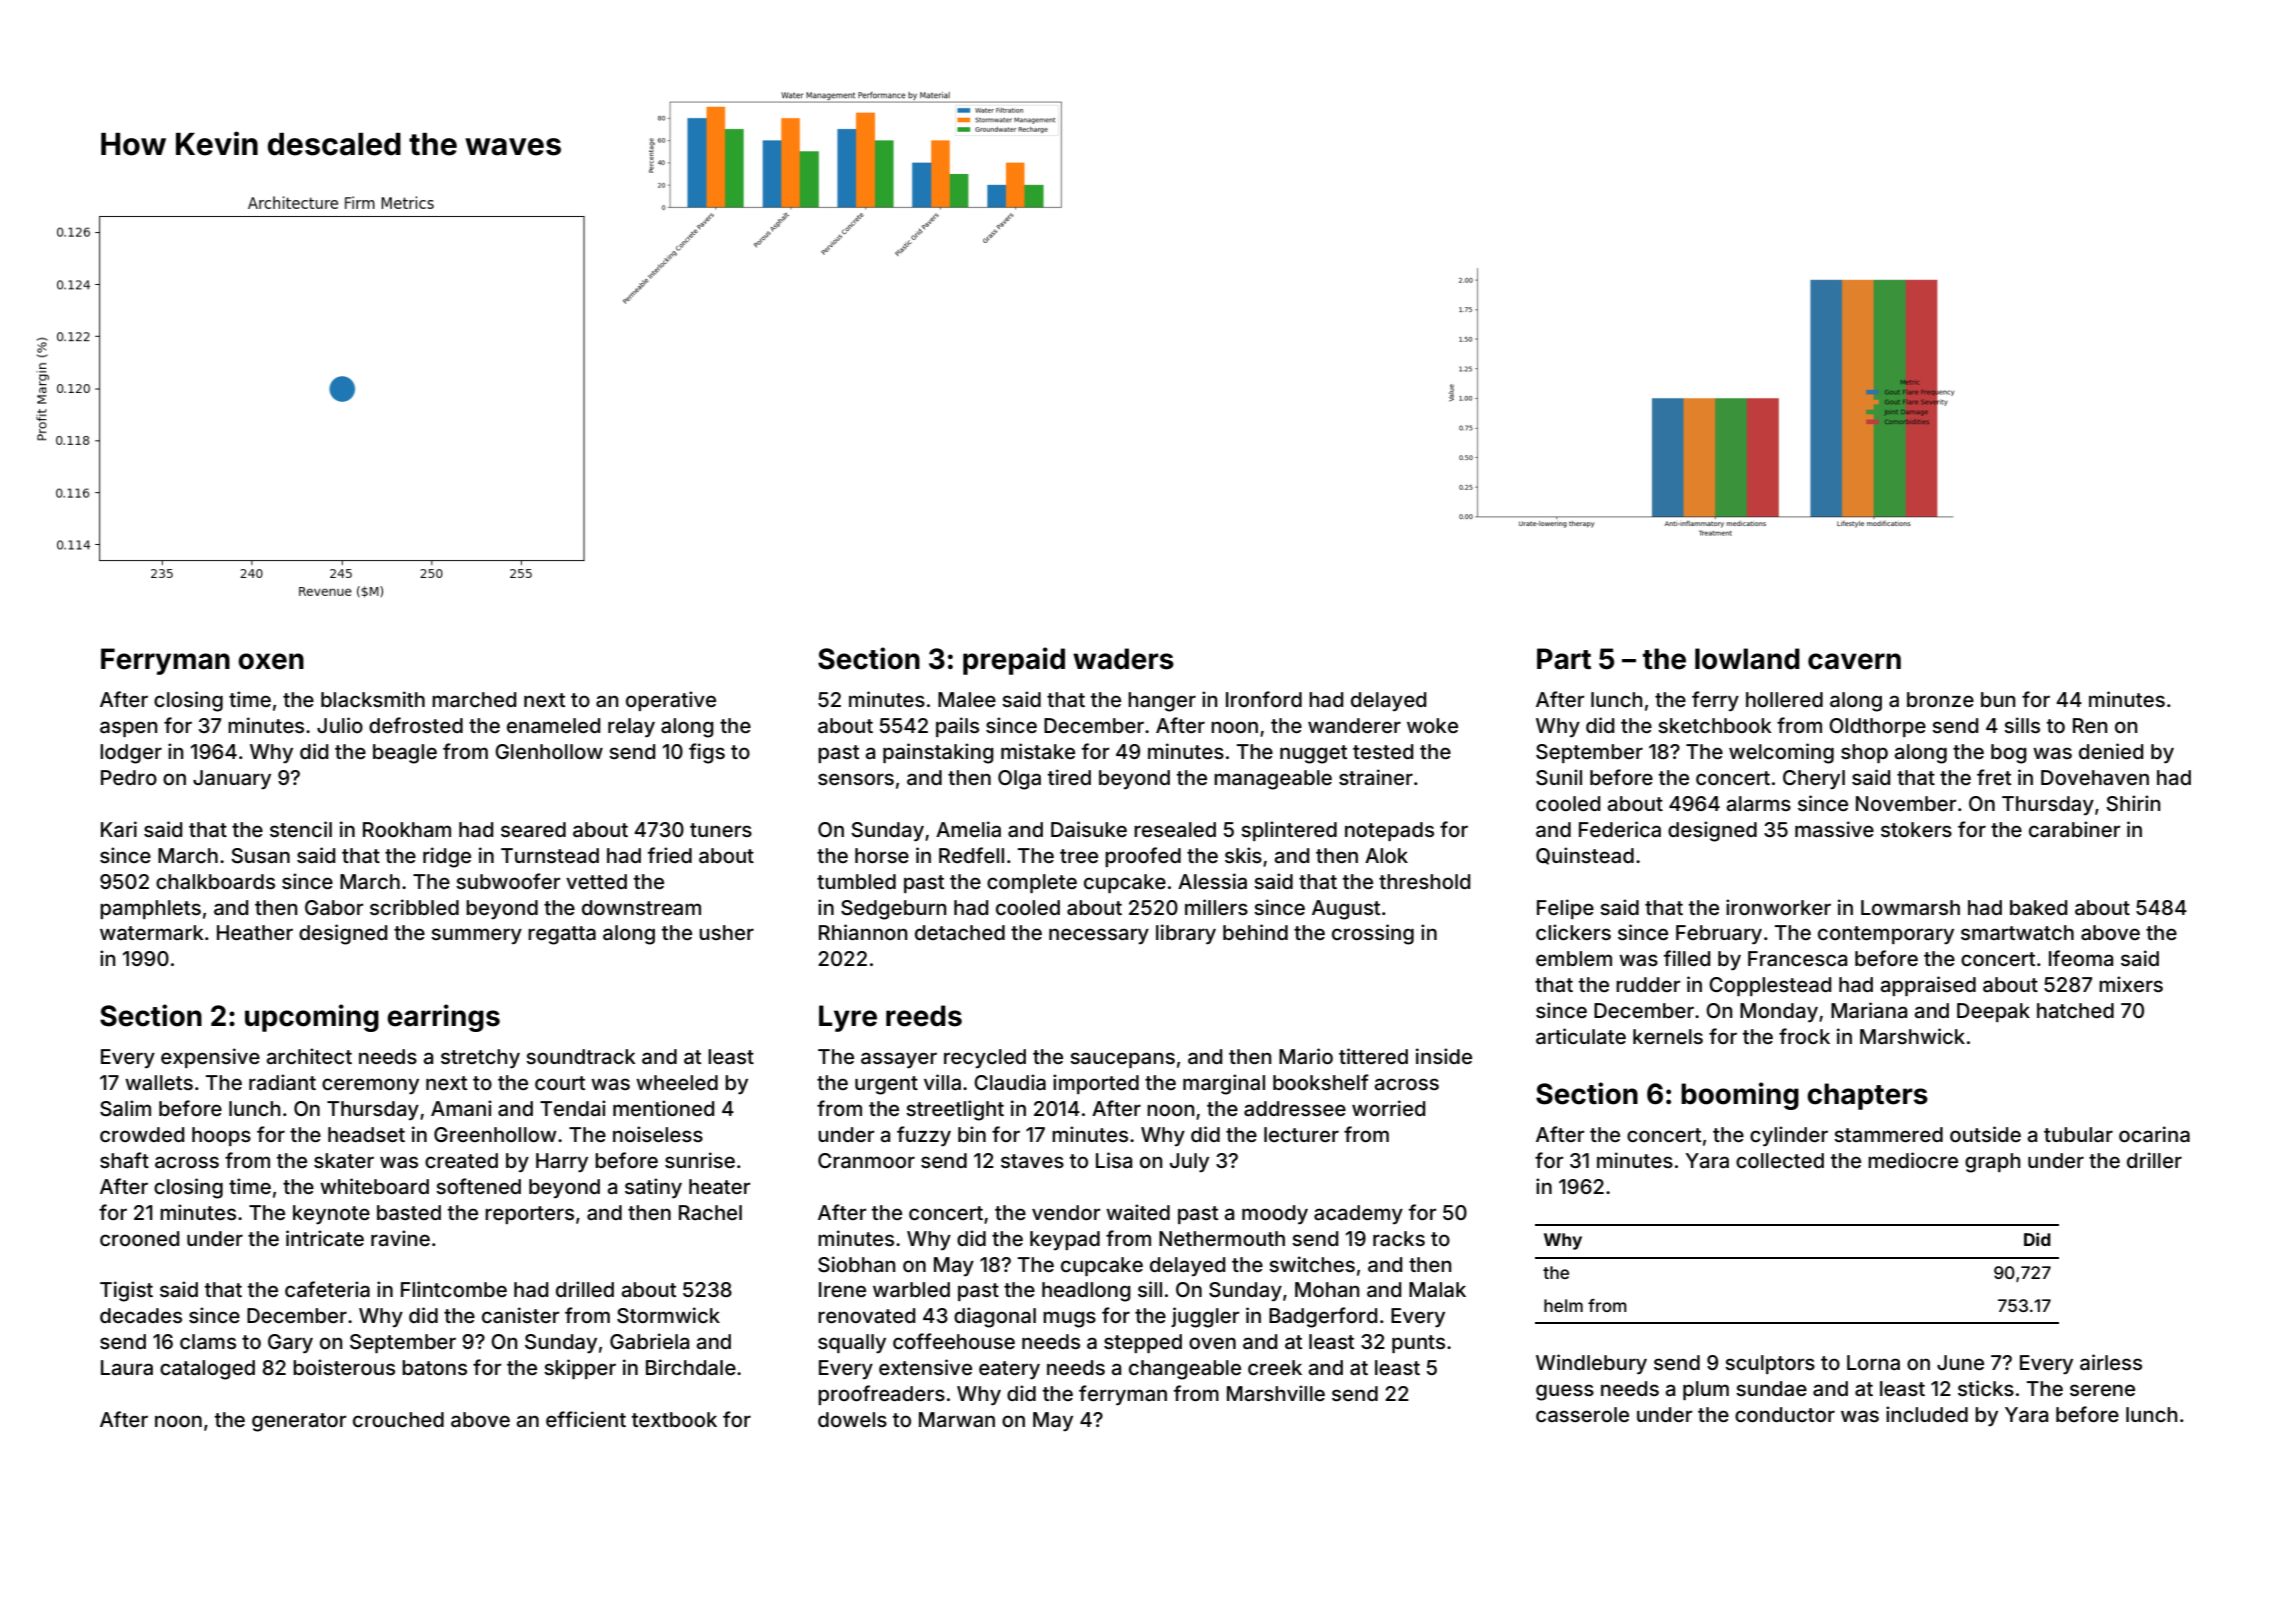 The height and width of the page is (1620, 2292). What do you see at coordinates (721, 830) in the page?
I see `tuners` at bounding box center [721, 830].
